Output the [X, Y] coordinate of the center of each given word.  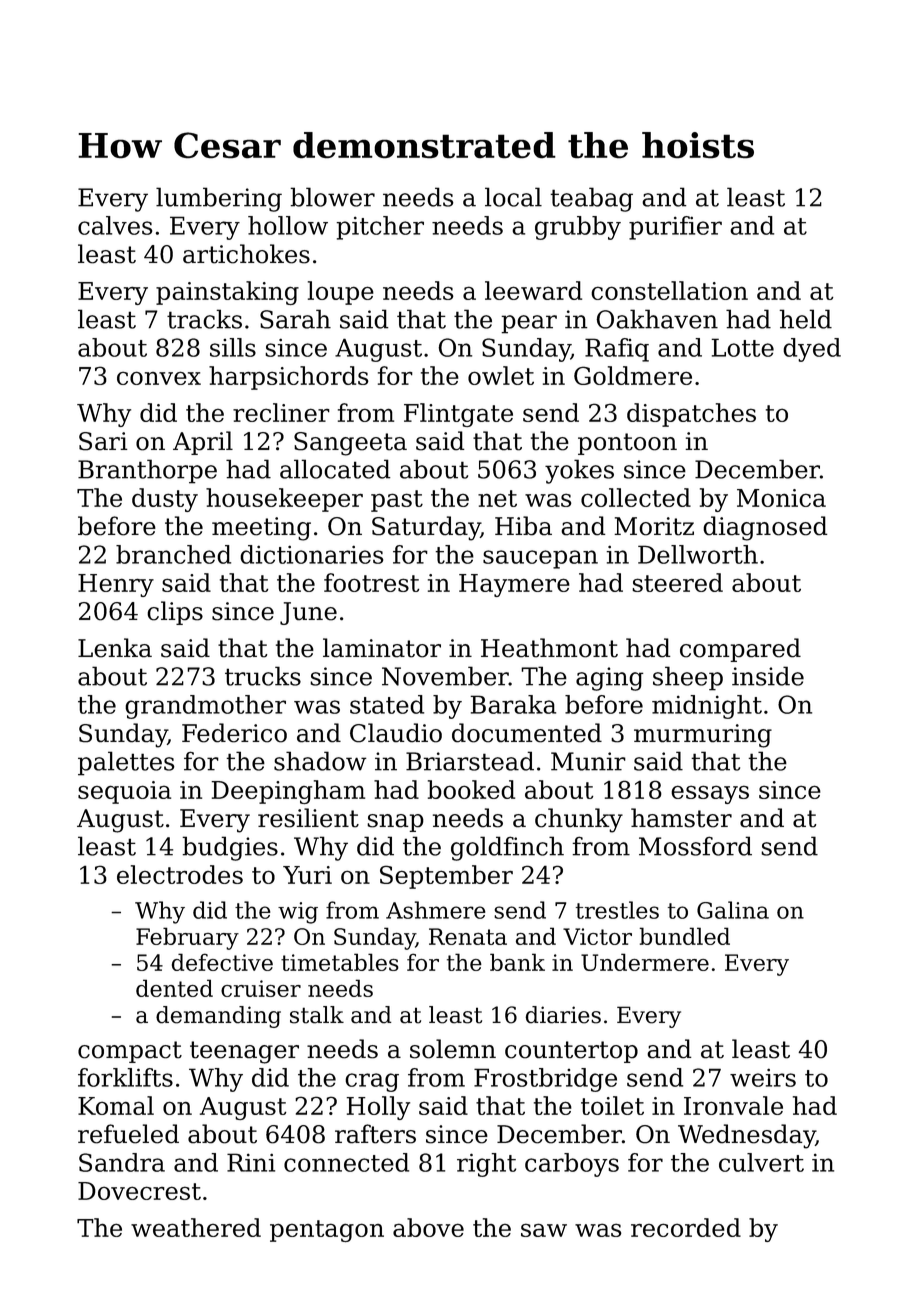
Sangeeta [350, 444]
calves [115, 225]
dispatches [691, 415]
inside [768, 676]
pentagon [327, 1231]
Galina [733, 910]
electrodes [180, 874]
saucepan [540, 559]
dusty [165, 500]
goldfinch [507, 848]
